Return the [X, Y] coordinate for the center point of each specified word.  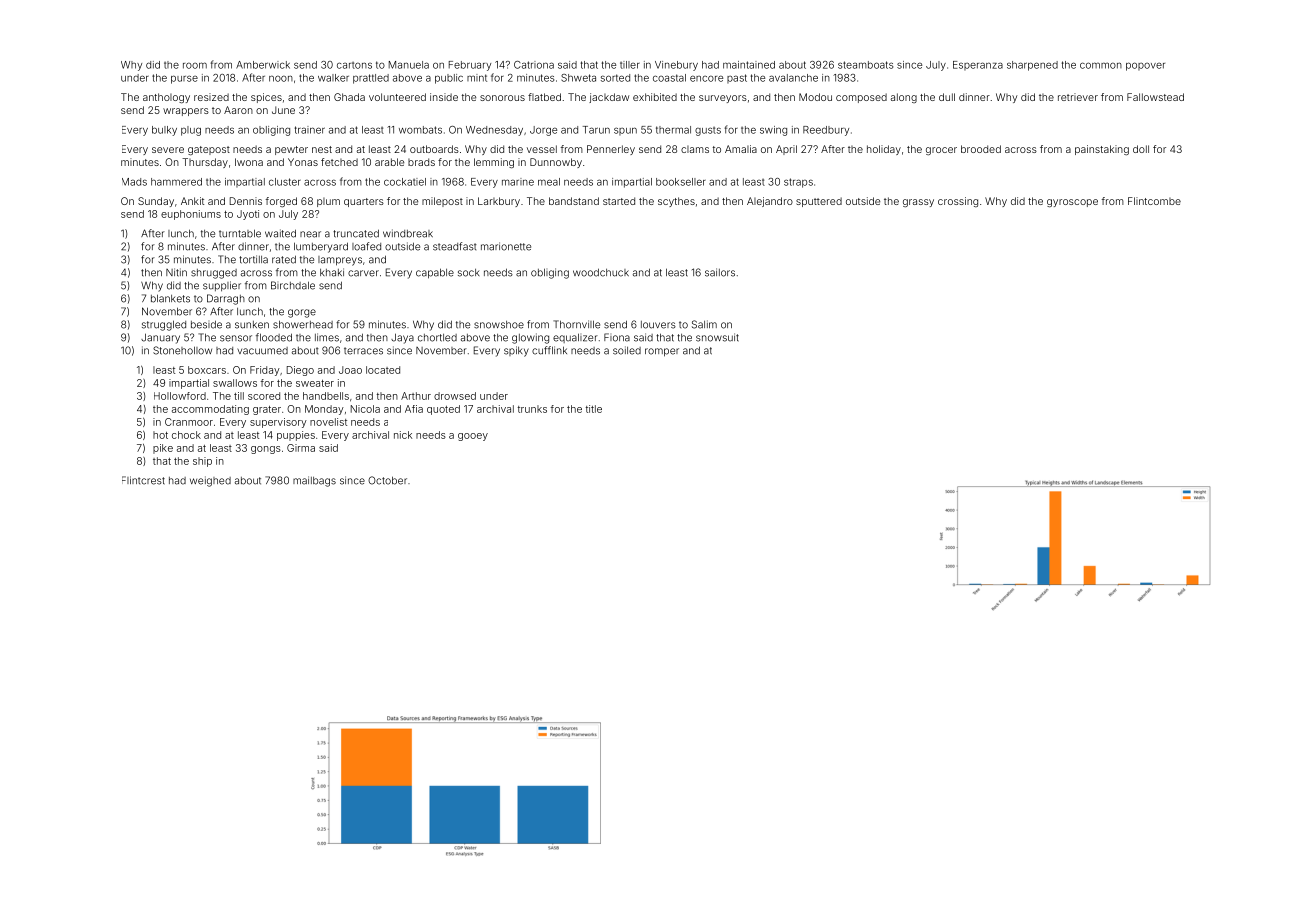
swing [773, 131]
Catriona [534, 65]
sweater [315, 383]
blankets [170, 298]
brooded [981, 149]
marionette [506, 246]
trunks [532, 409]
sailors [720, 272]
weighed [210, 481]
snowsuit [717, 337]
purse [184, 79]
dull [947, 97]
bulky [164, 131]
